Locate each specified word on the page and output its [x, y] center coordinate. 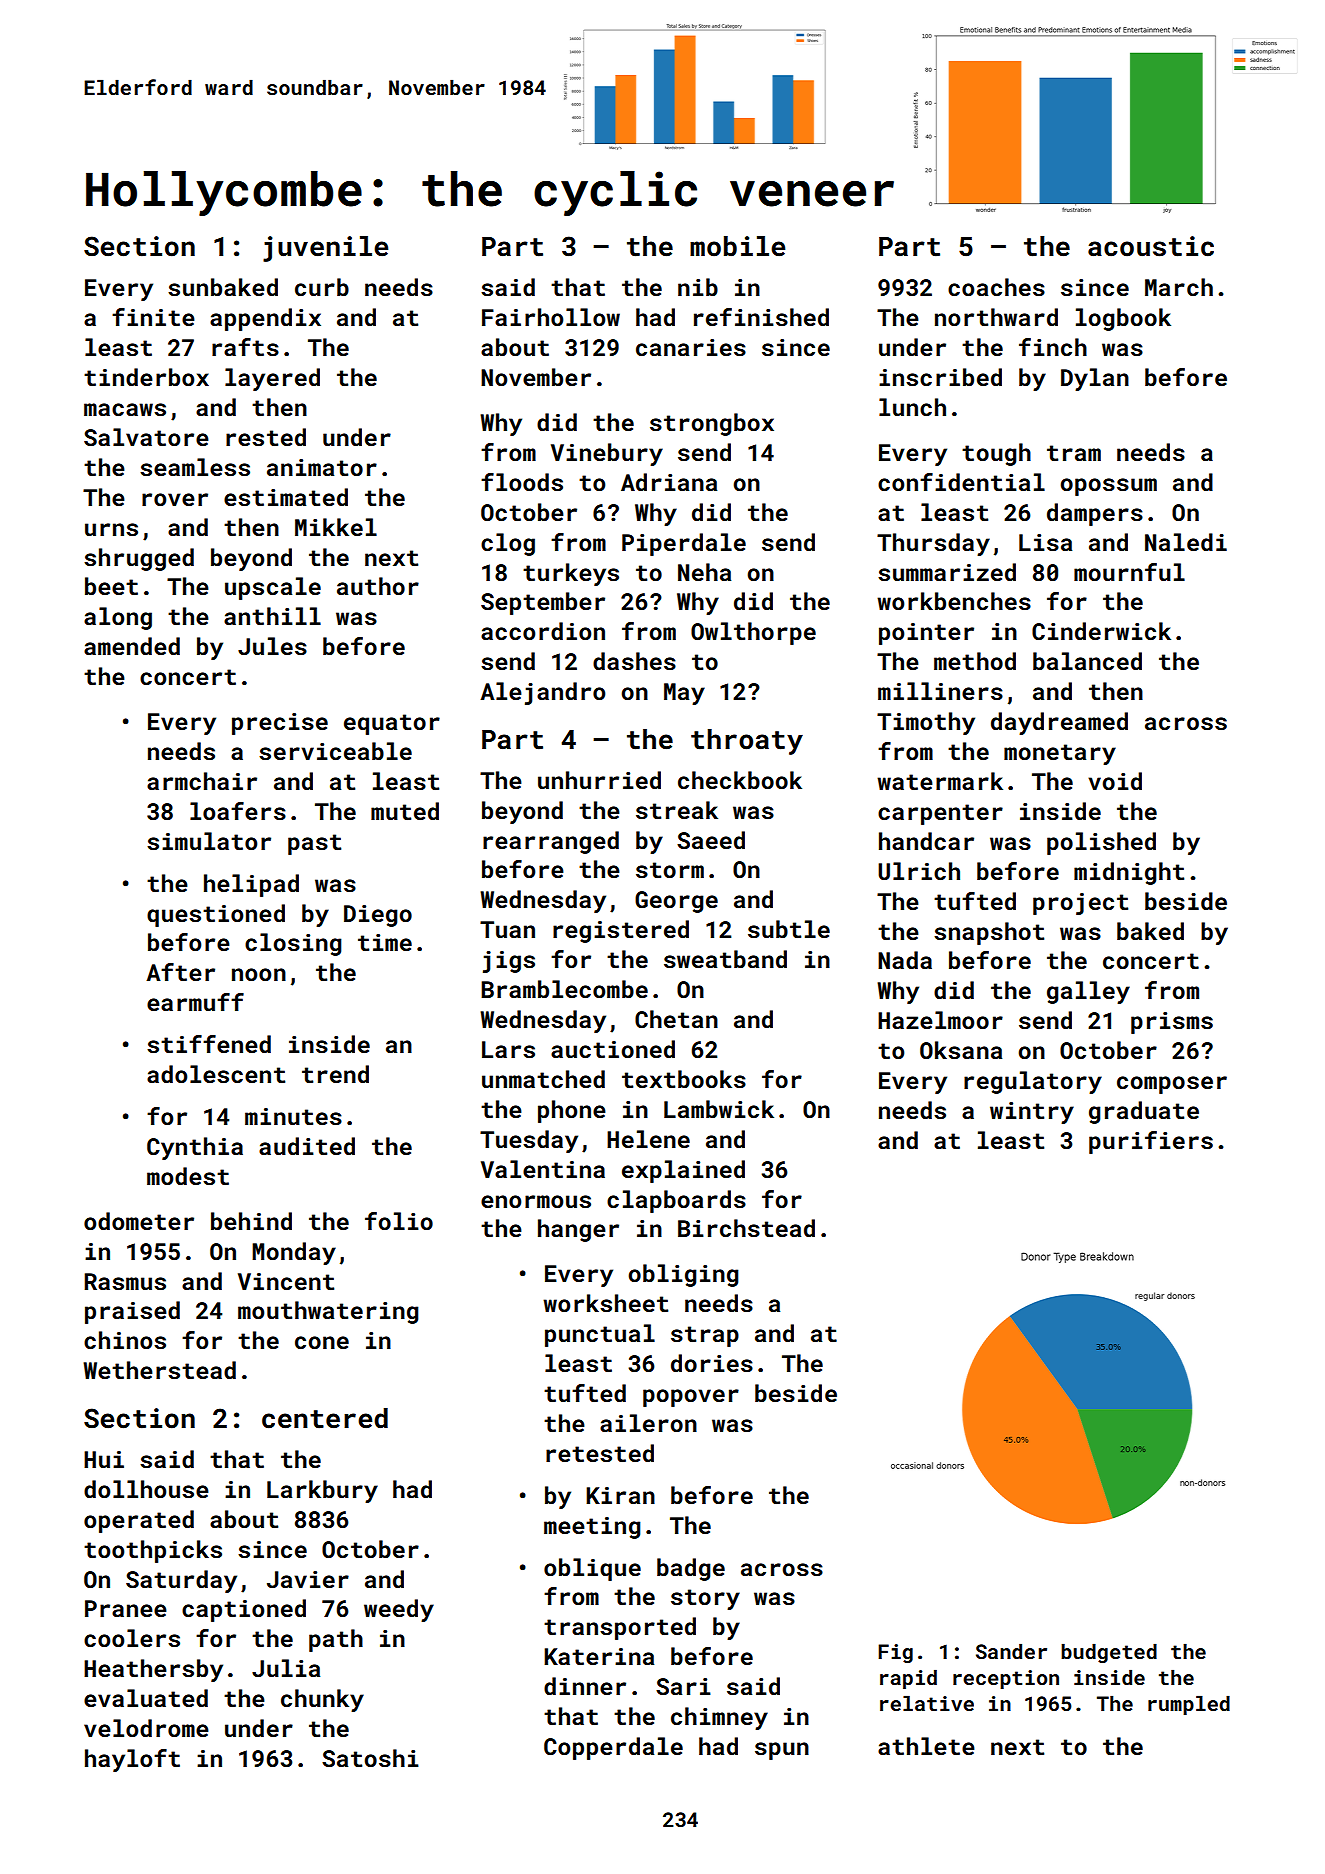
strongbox [712, 424]
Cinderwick [1101, 631]
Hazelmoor [940, 1020]
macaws [125, 409]
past [314, 844]
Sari [683, 1686]
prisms [1172, 1023]
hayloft [132, 1760]
